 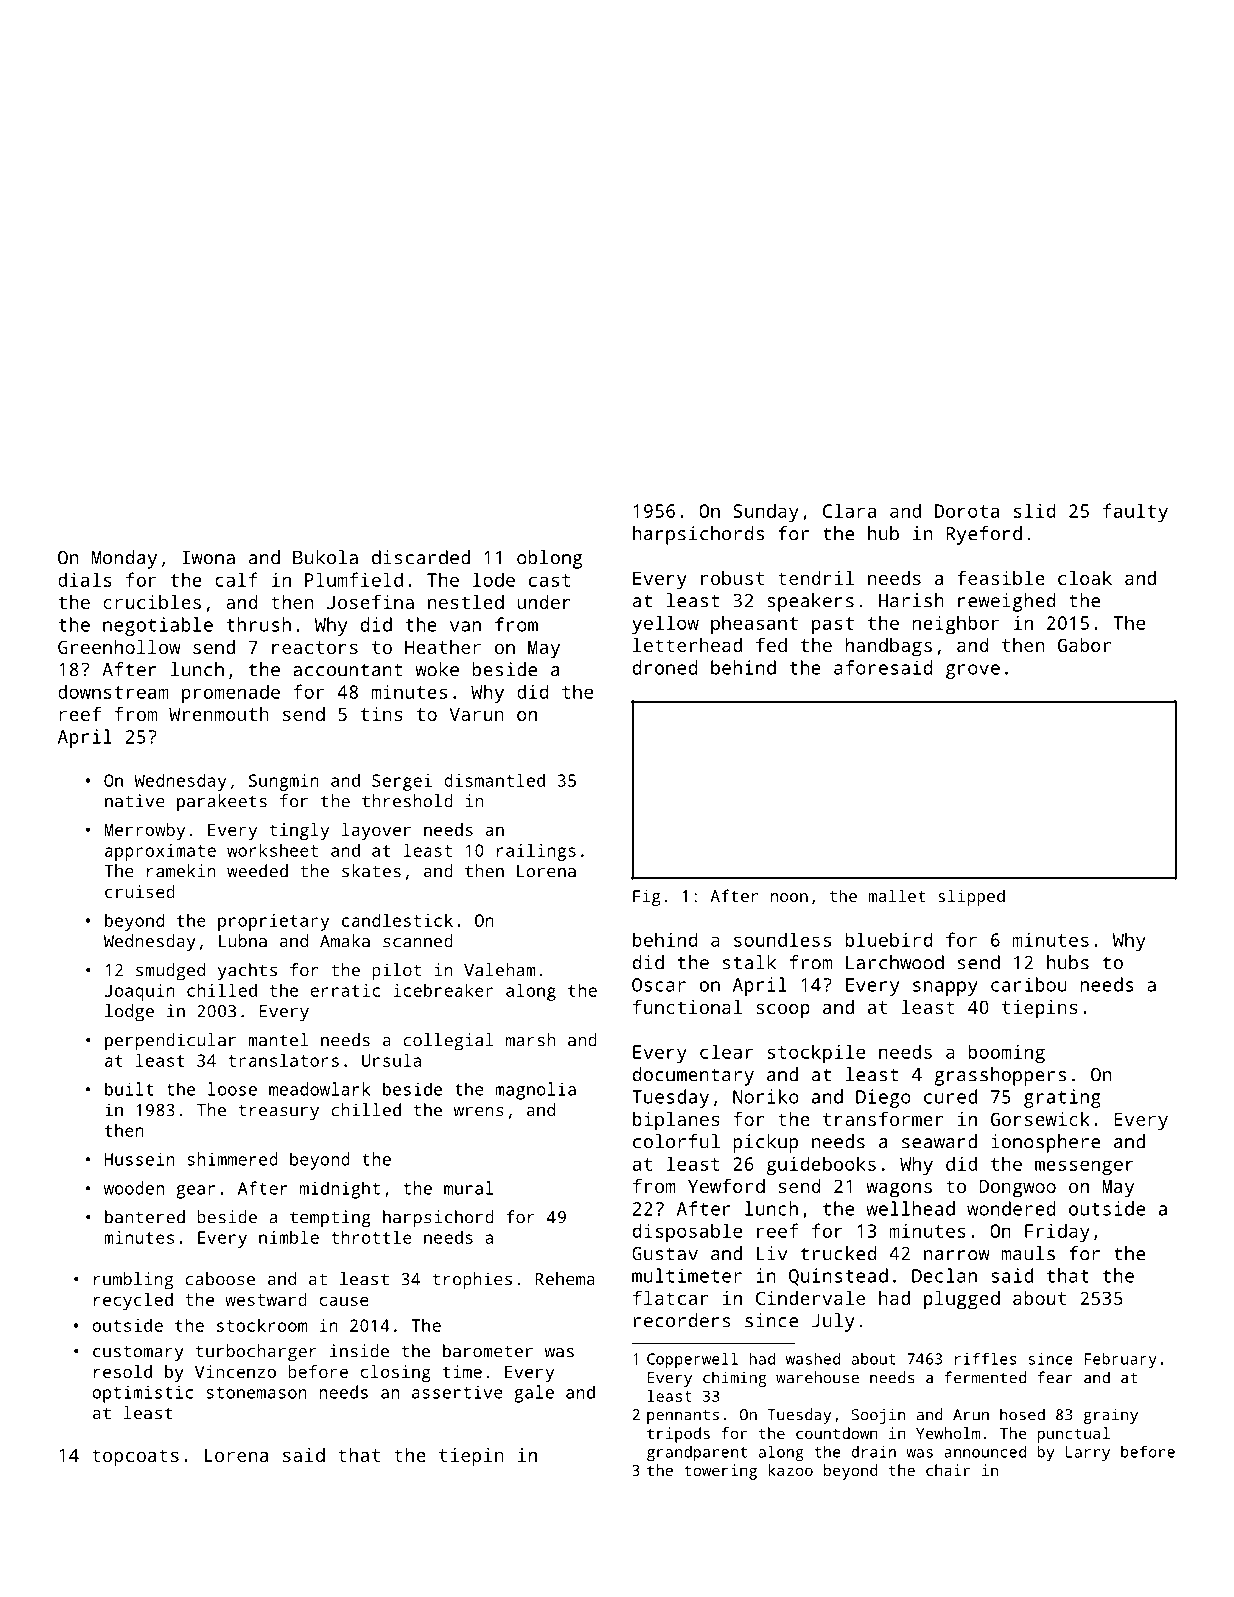 I want to click on kazoo, so click(x=790, y=1470).
